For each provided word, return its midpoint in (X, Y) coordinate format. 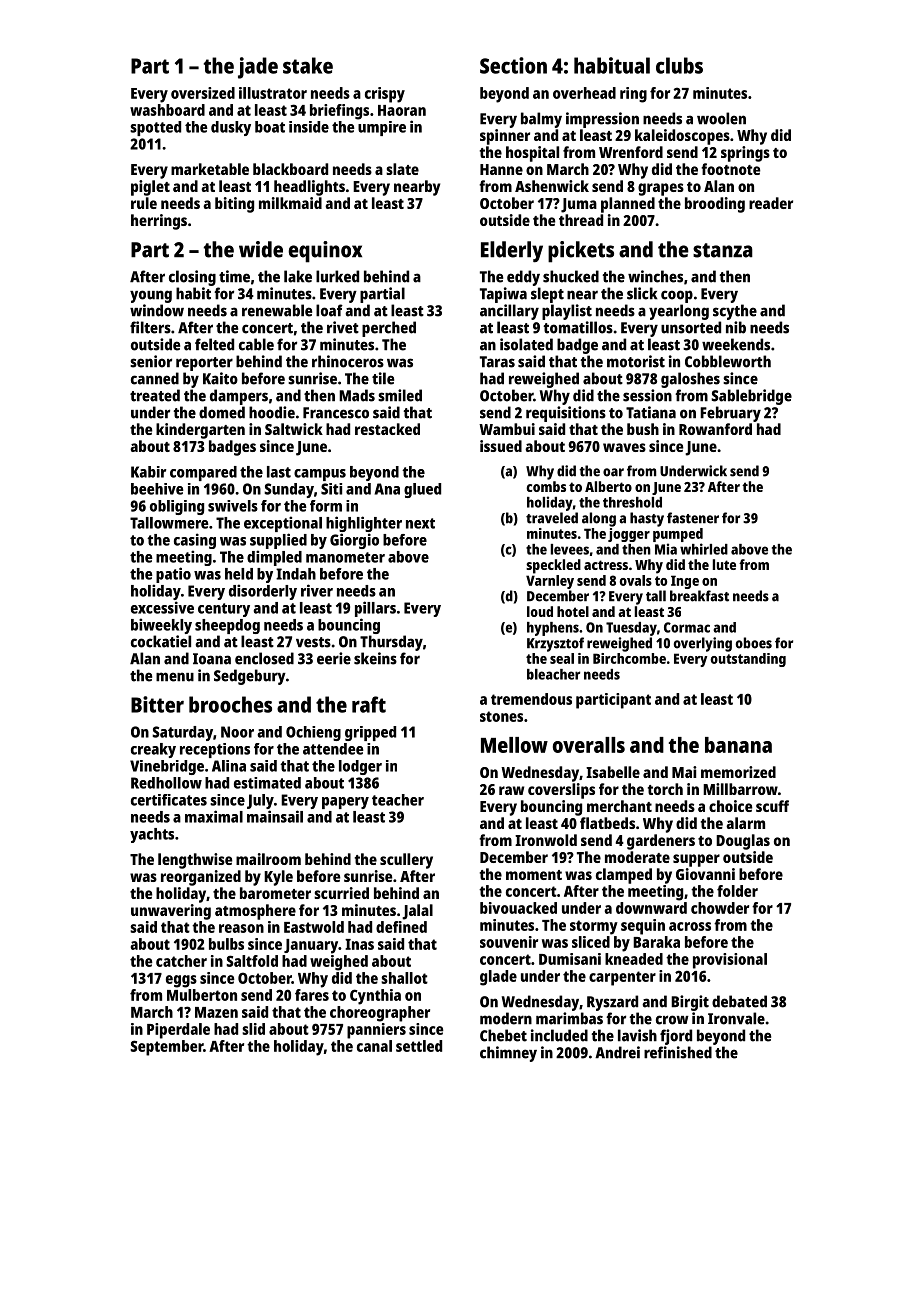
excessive (162, 607)
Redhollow (166, 783)
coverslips (561, 791)
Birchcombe (629, 658)
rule (144, 203)
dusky (231, 128)
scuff (772, 806)
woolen (721, 118)
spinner (505, 137)
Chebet (503, 1035)
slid (253, 1029)
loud (540, 611)
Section (513, 65)
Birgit (690, 1003)
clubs (679, 65)
